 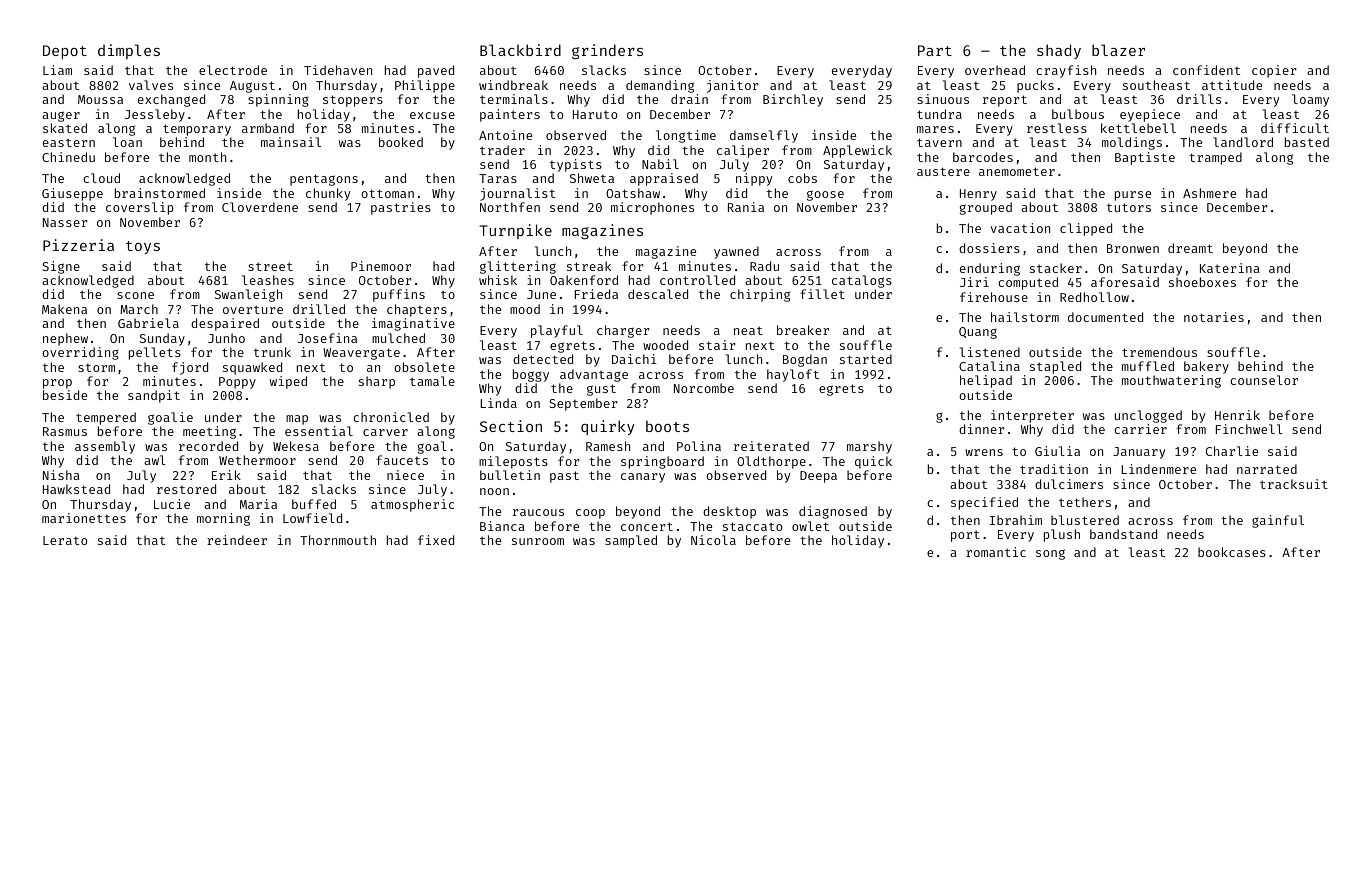 I want to click on Frieda, so click(x=596, y=294).
